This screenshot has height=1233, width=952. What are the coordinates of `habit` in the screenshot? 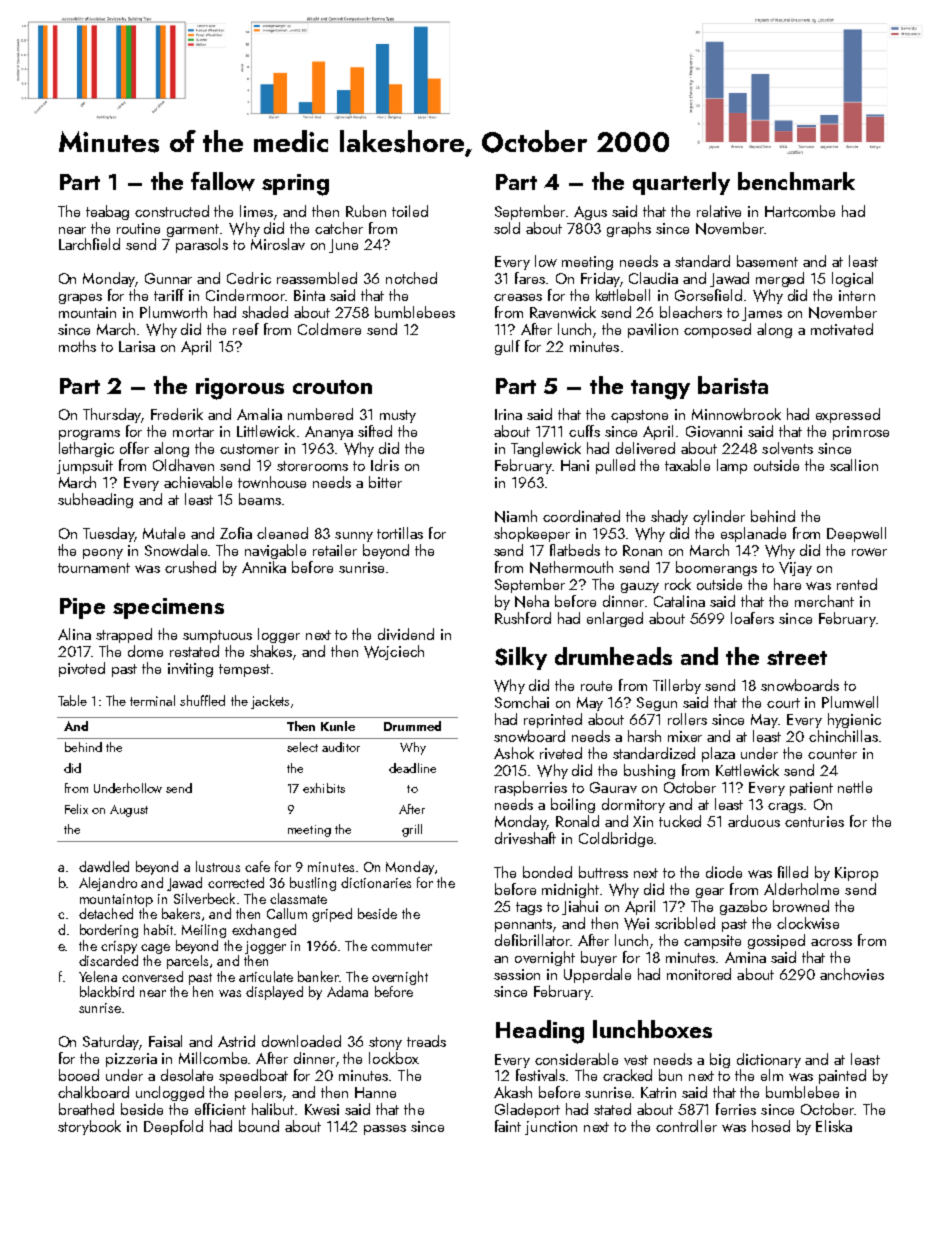 It's located at (158, 929).
